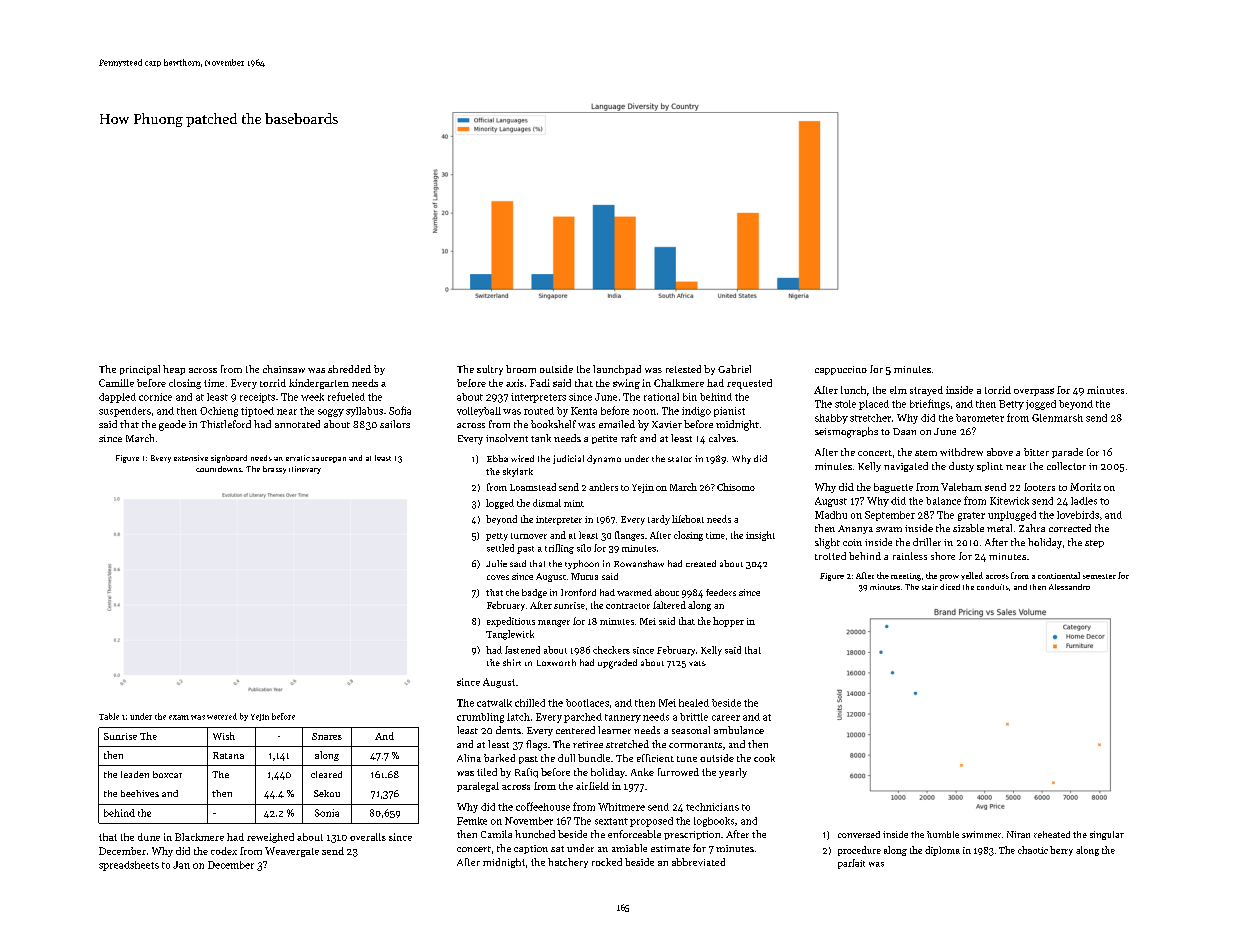  I want to click on trotted, so click(830, 556).
